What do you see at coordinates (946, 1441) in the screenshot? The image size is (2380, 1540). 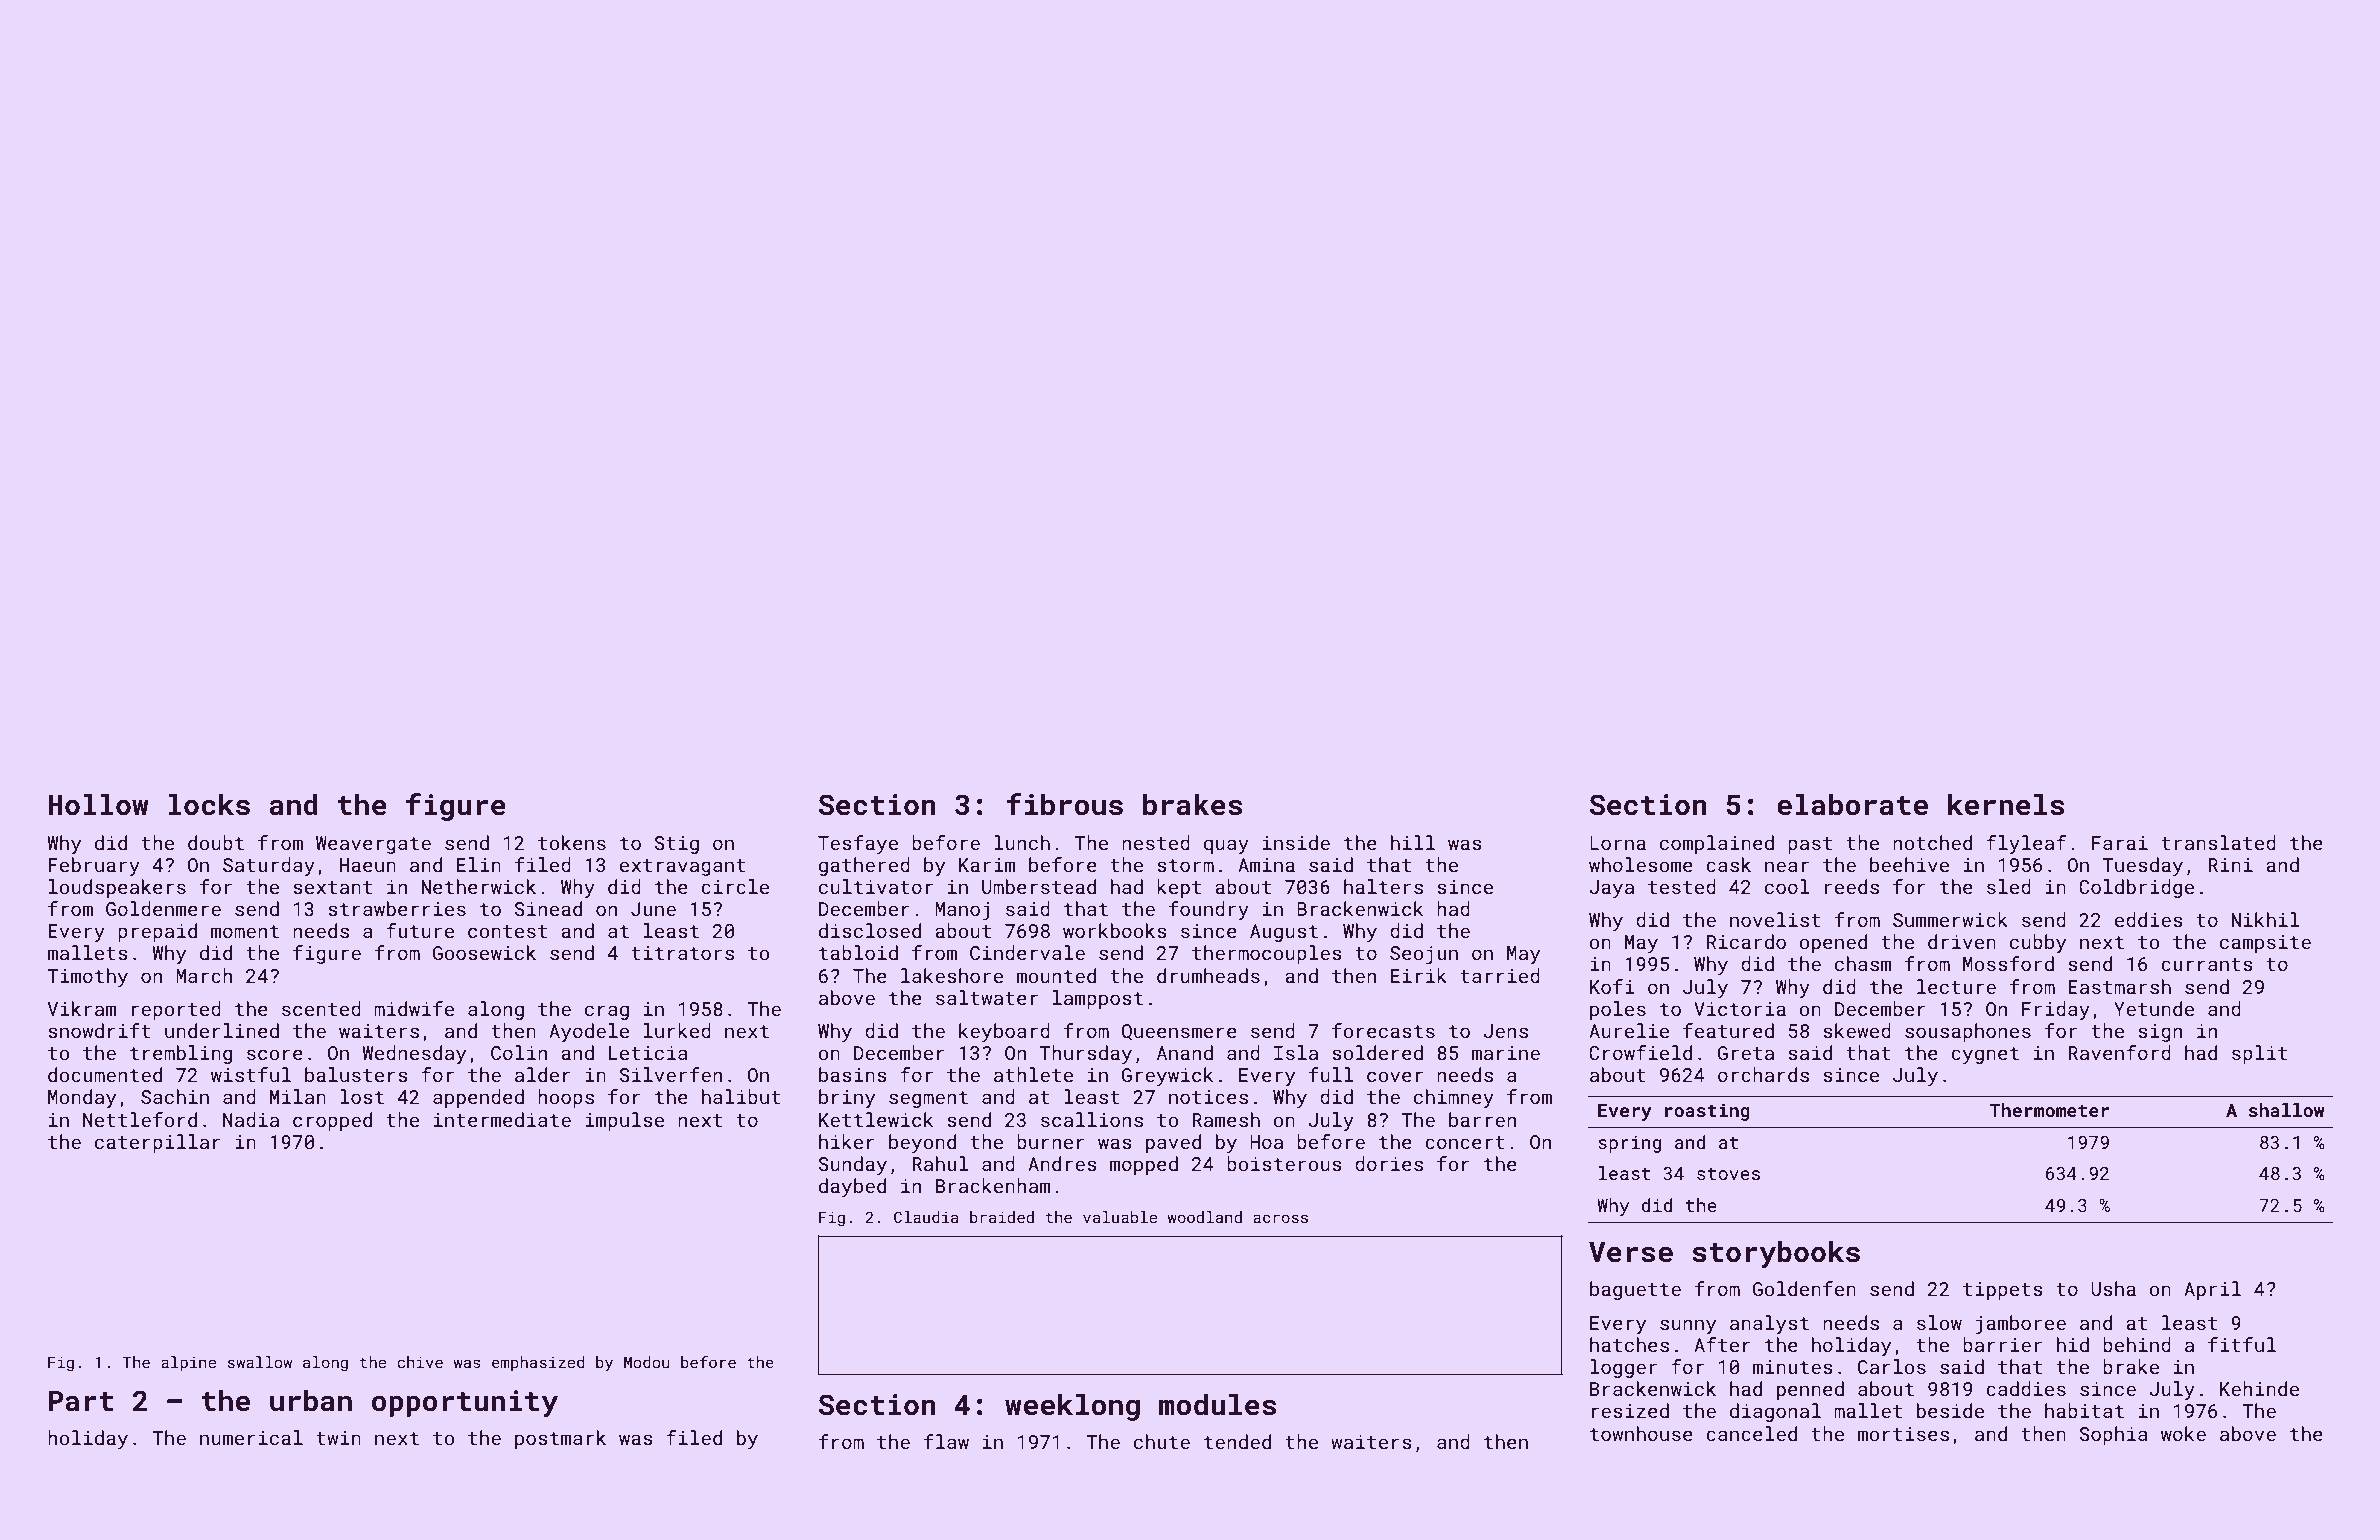 I see `flaw` at bounding box center [946, 1441].
